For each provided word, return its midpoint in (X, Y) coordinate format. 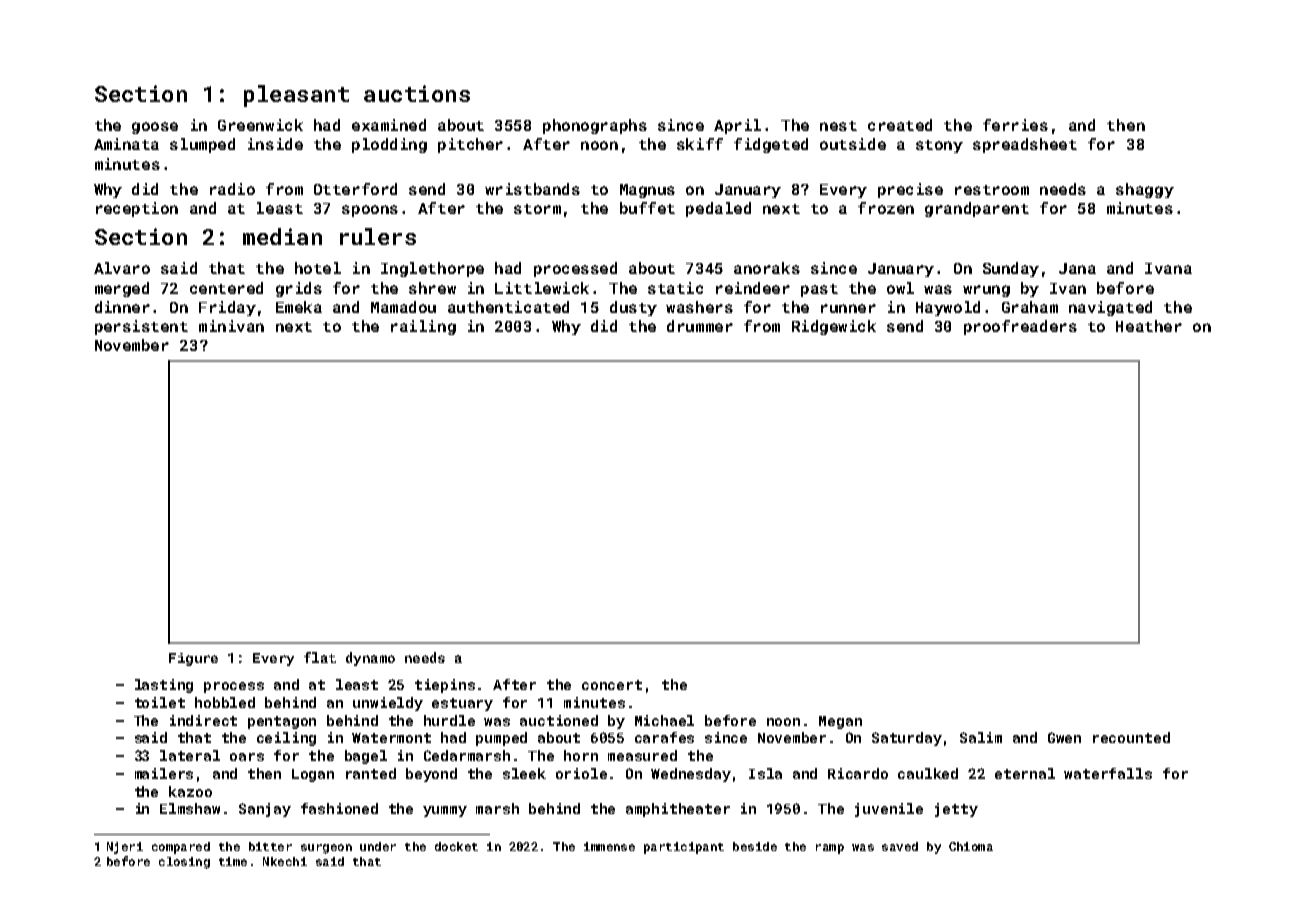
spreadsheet (1025, 145)
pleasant (296, 96)
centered (226, 288)
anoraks (767, 268)
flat (320, 657)
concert (612, 685)
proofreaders (1020, 327)
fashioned (339, 808)
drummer (700, 326)
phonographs (595, 126)
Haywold (948, 308)
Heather (1149, 326)
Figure (193, 659)
